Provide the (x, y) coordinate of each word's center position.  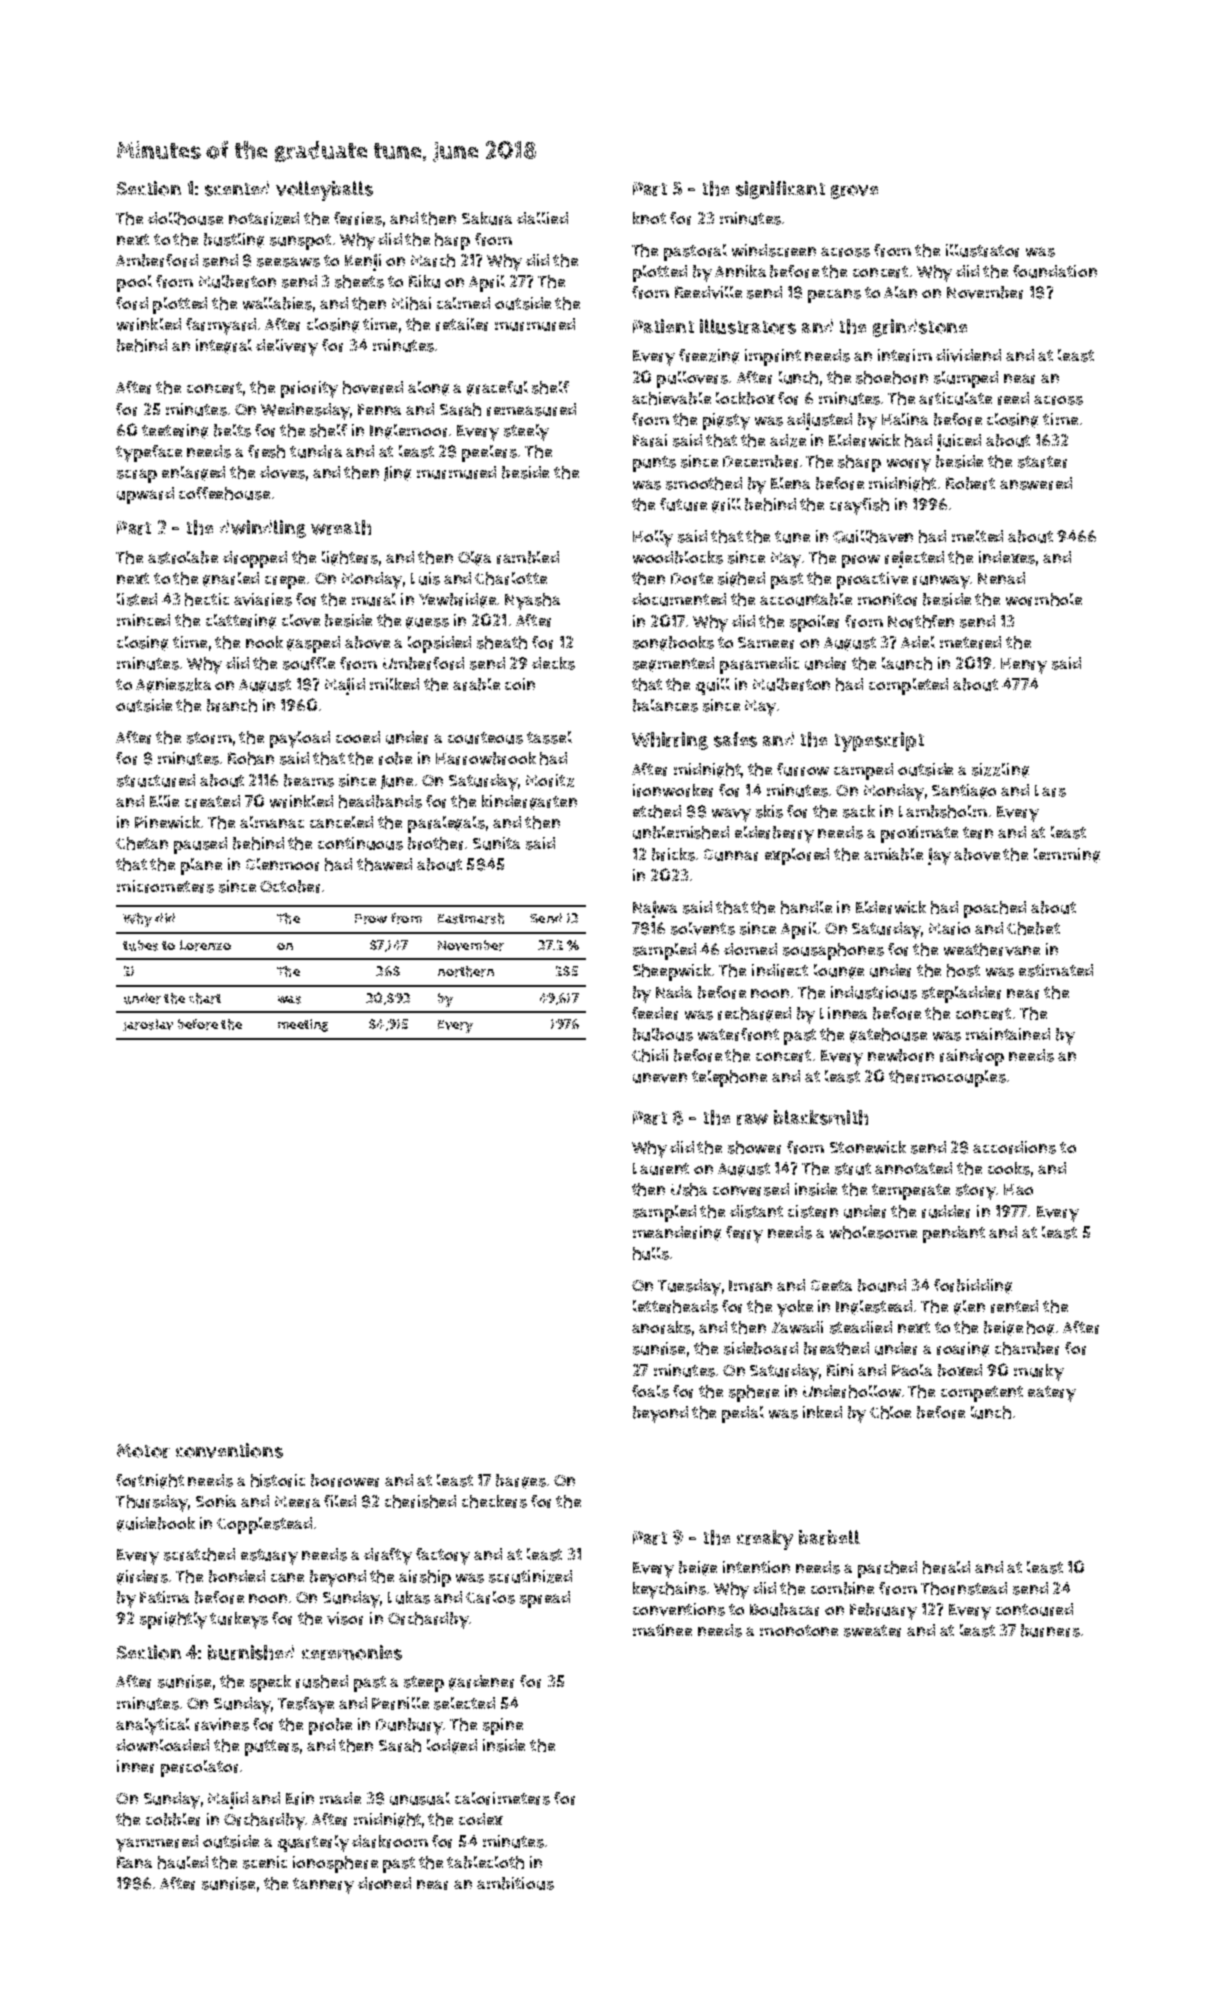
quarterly (313, 1843)
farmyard (221, 326)
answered (1036, 483)
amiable (893, 854)
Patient (663, 326)
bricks (673, 854)
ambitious (515, 1883)
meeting (303, 1025)
